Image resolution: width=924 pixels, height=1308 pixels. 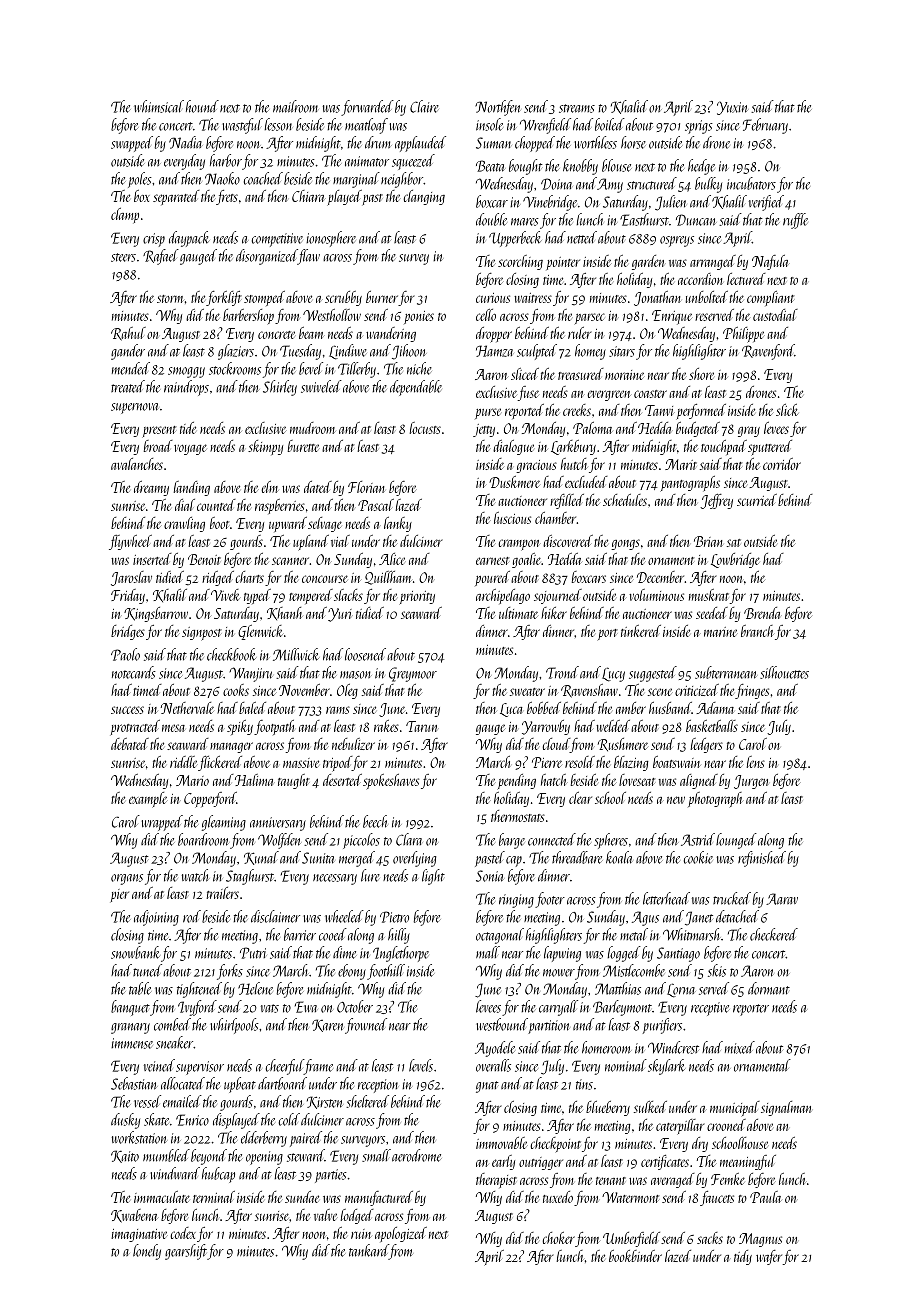 I want to click on Enrique, so click(x=672, y=317).
